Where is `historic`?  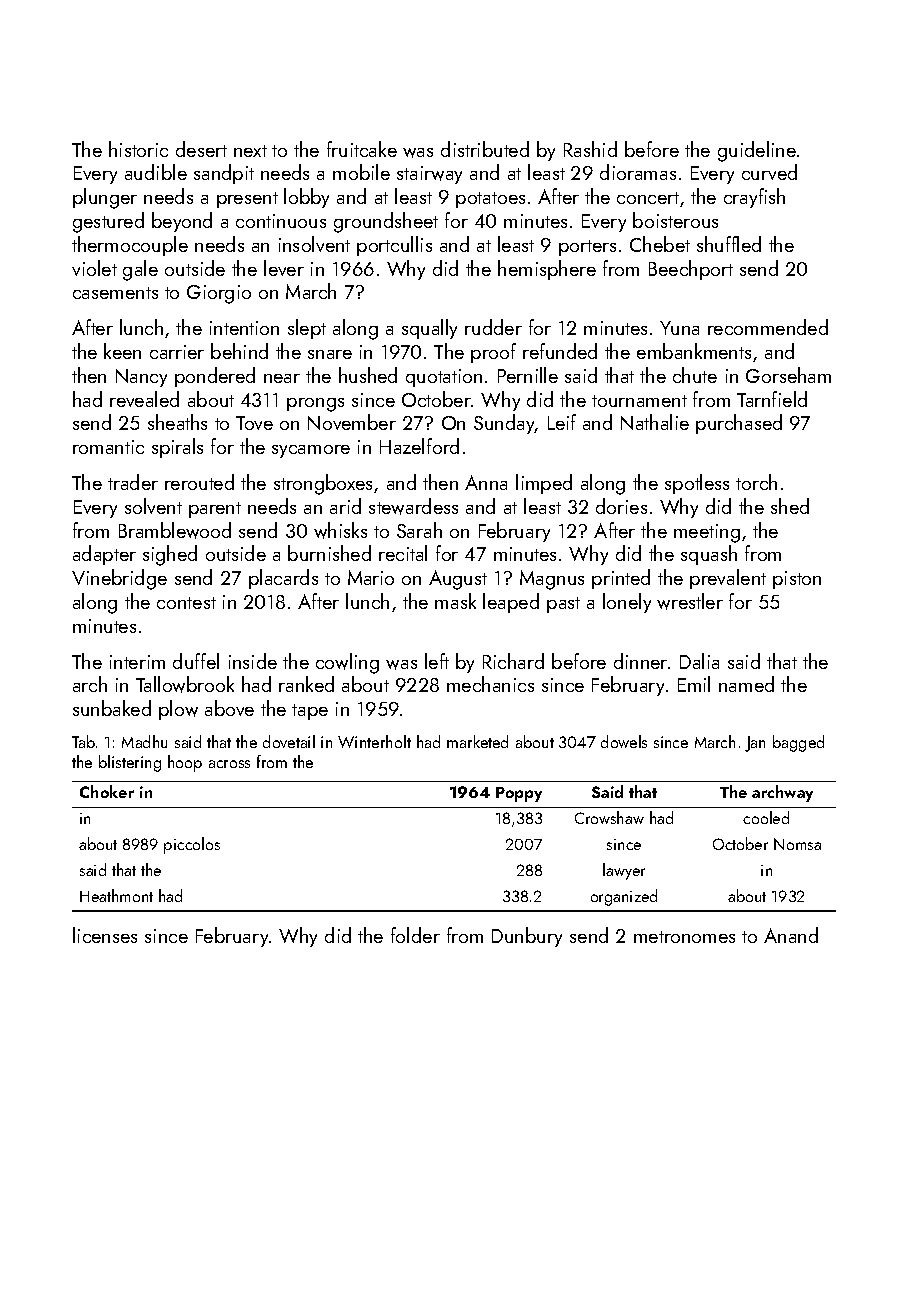 historic is located at coordinates (138, 149).
